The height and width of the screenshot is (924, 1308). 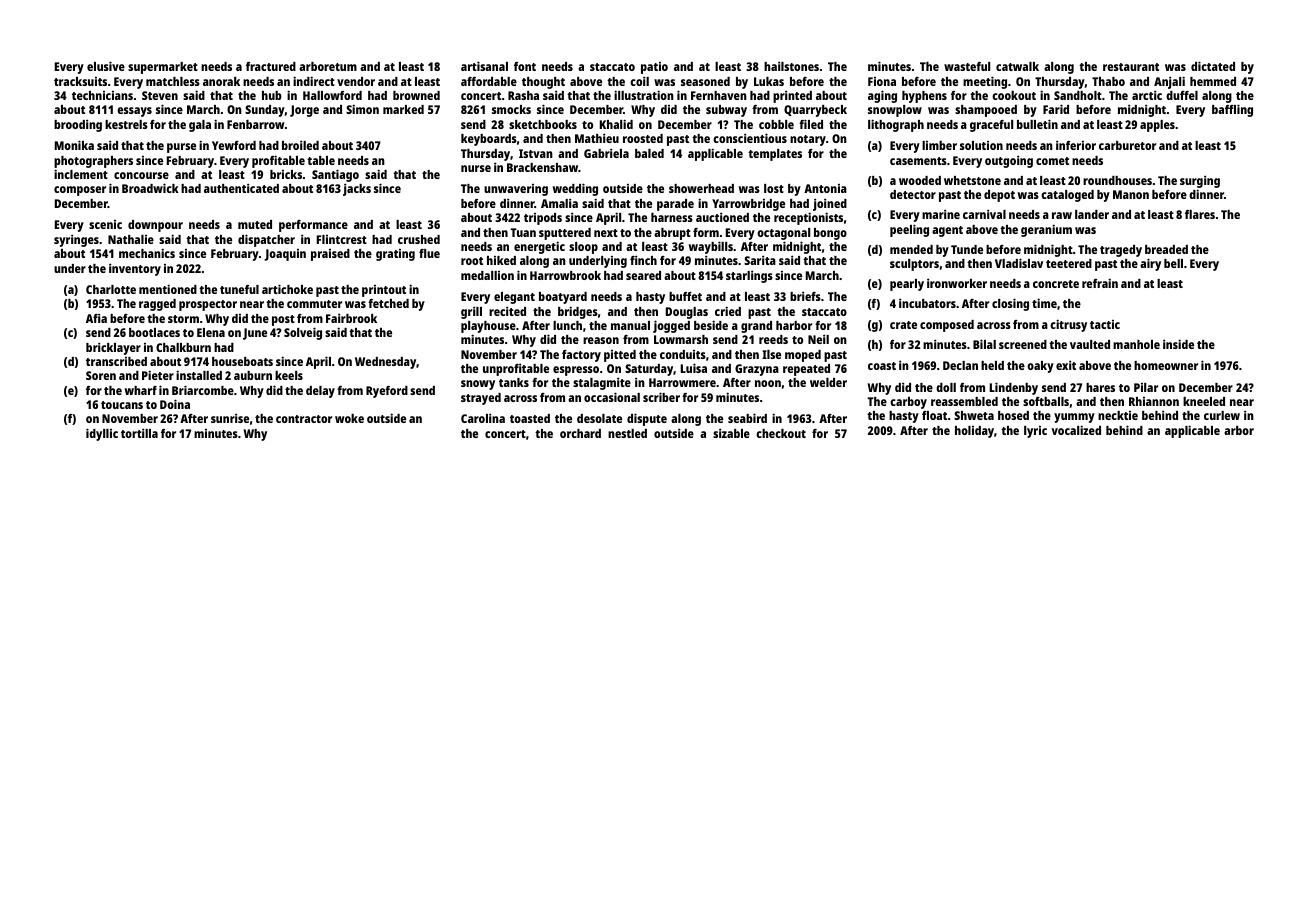 What do you see at coordinates (239, 289) in the screenshot?
I see `tuneful` at bounding box center [239, 289].
